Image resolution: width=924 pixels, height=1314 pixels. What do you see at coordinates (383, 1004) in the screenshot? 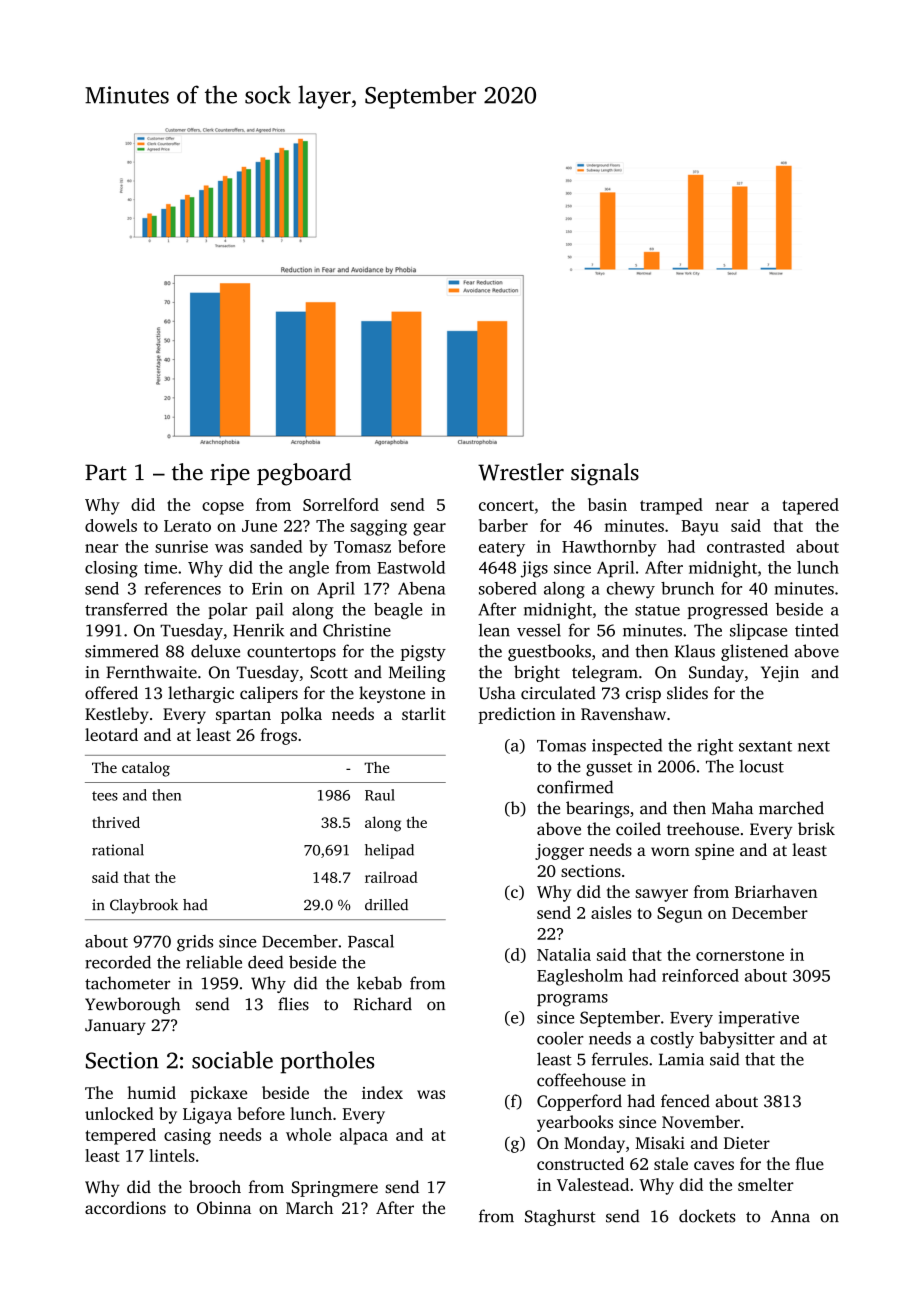
I see `Richard` at bounding box center [383, 1004].
